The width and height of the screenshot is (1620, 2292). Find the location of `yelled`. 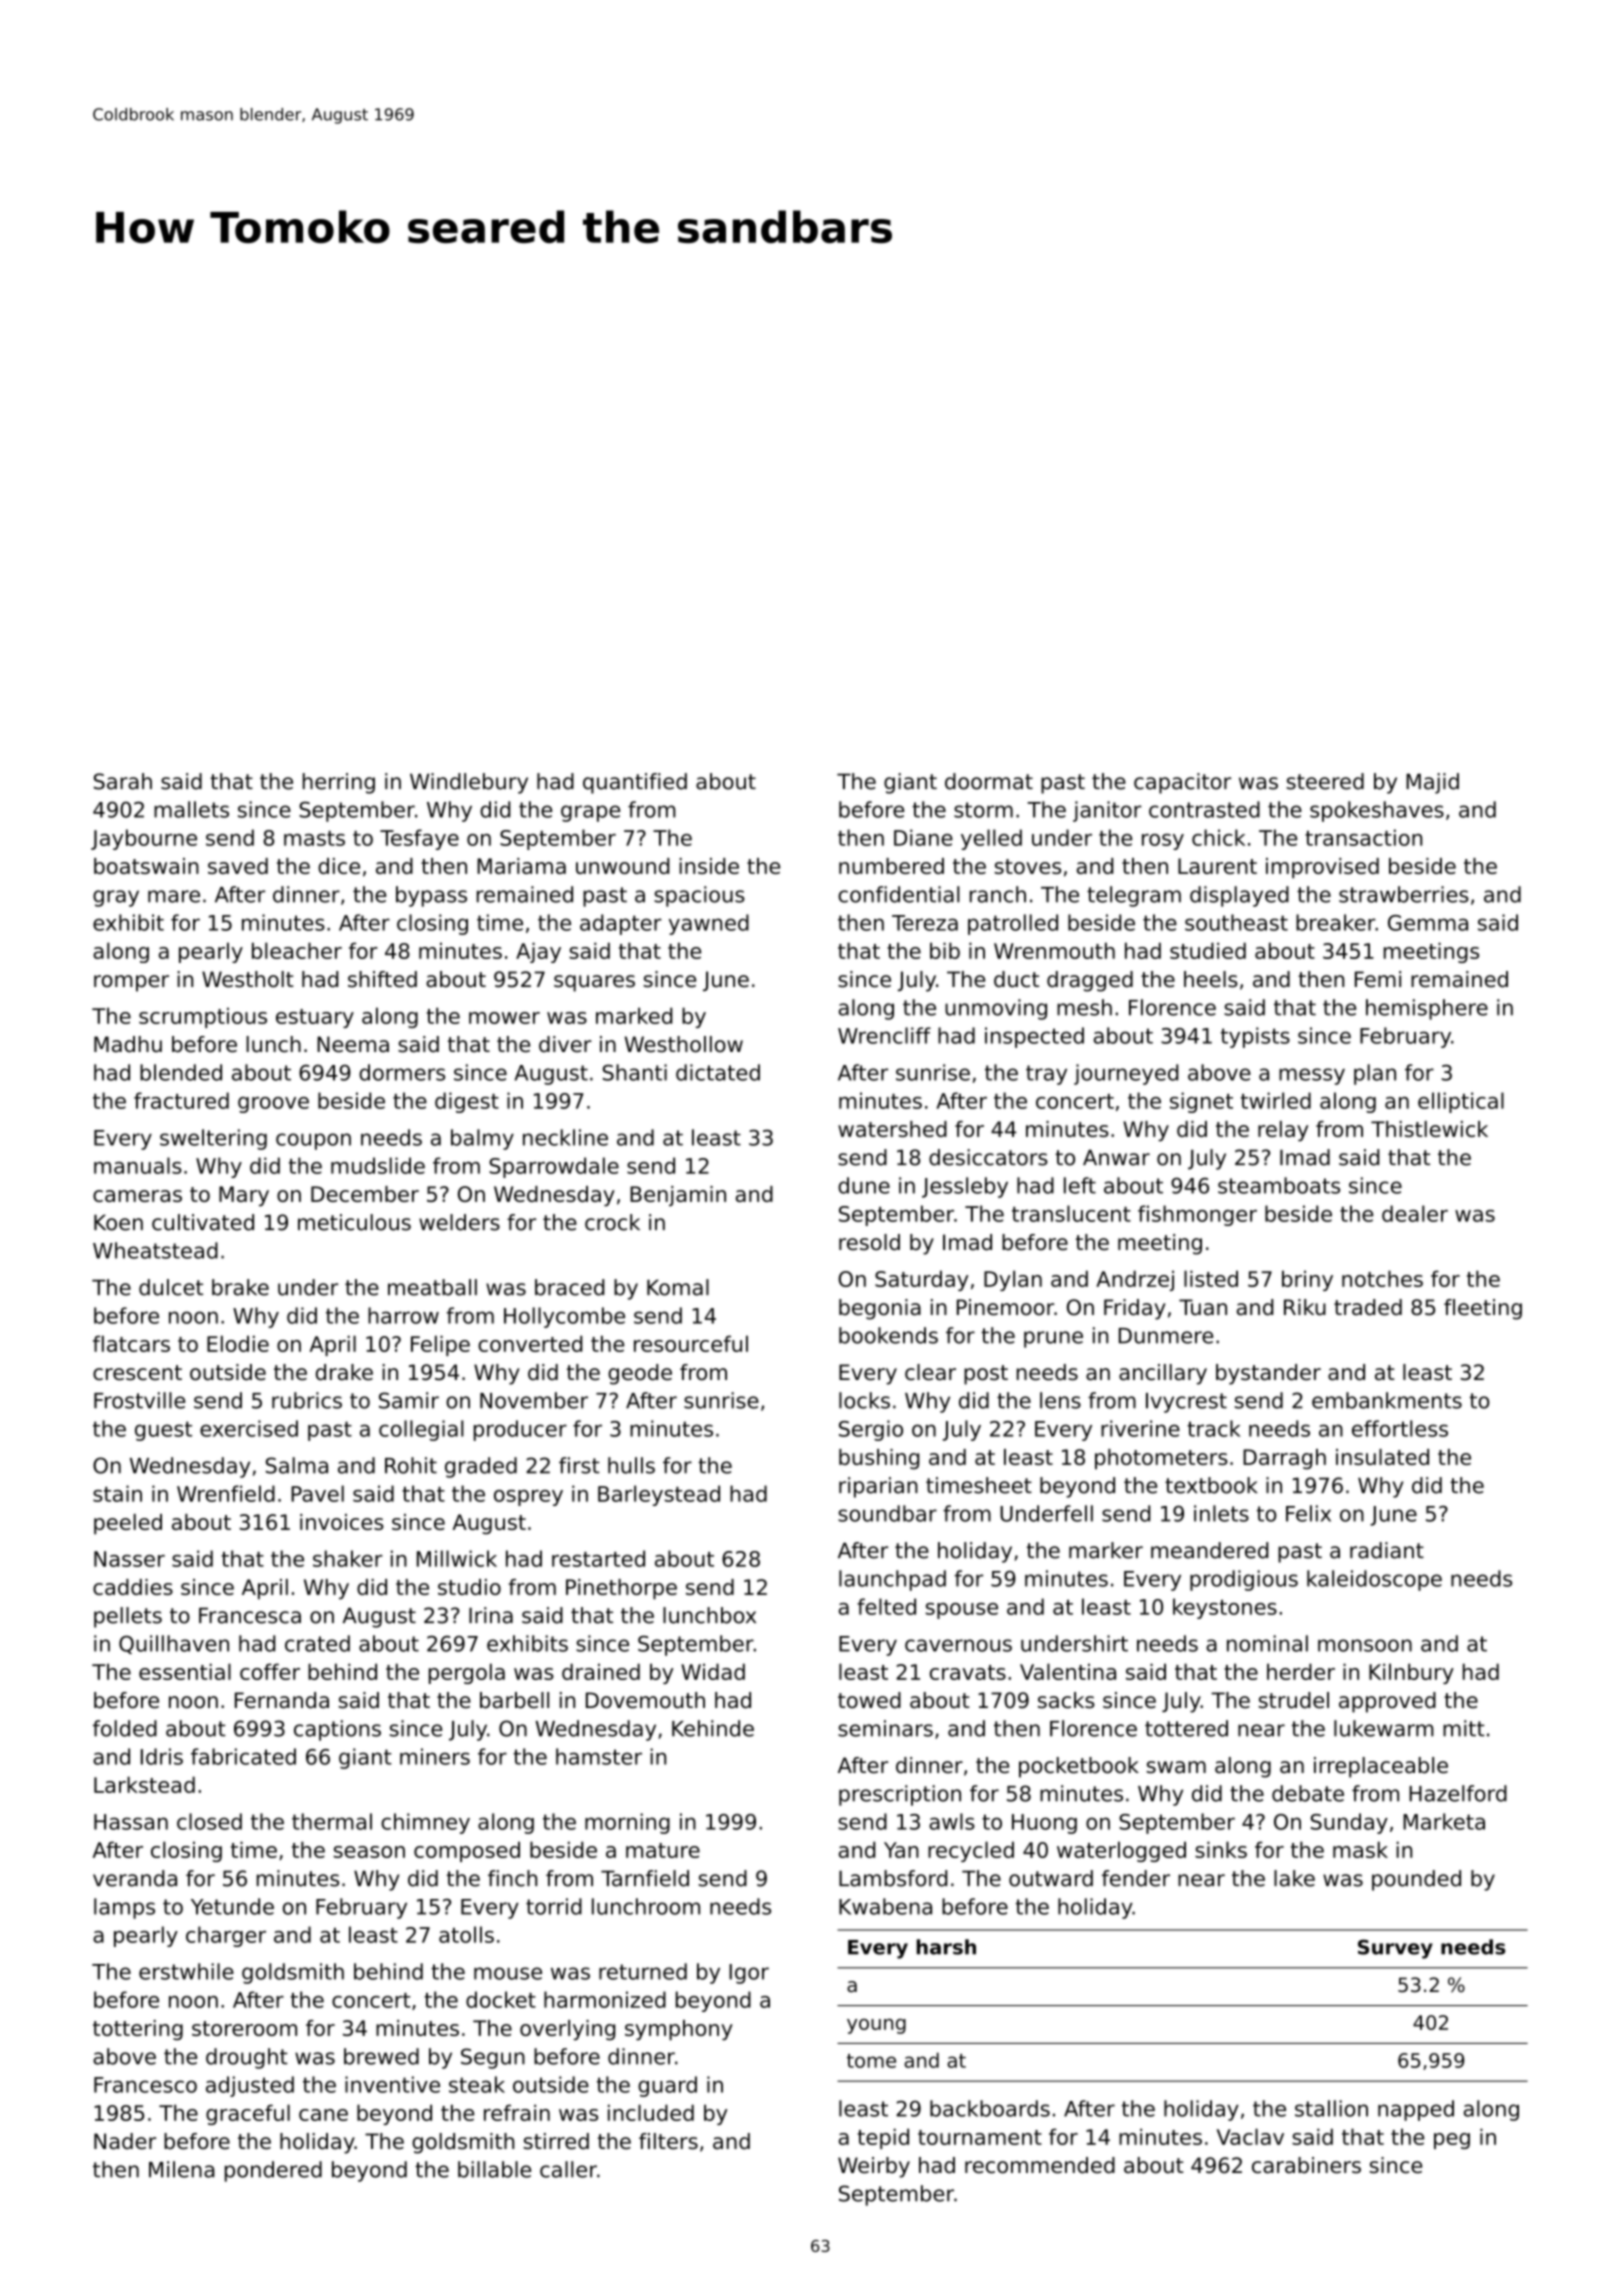

yelled is located at coordinates (991, 839).
